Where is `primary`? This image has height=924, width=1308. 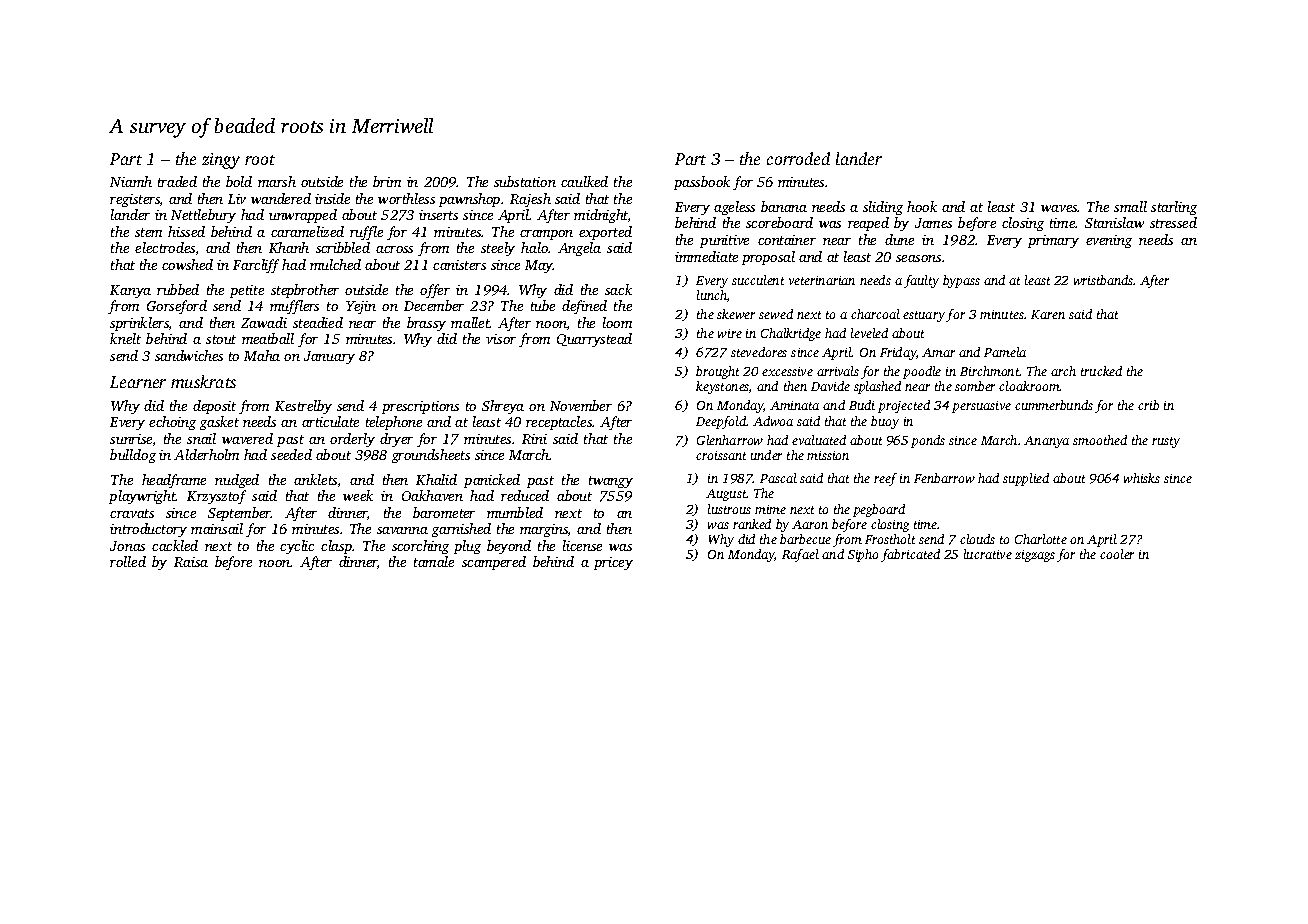 primary is located at coordinates (1053, 241).
